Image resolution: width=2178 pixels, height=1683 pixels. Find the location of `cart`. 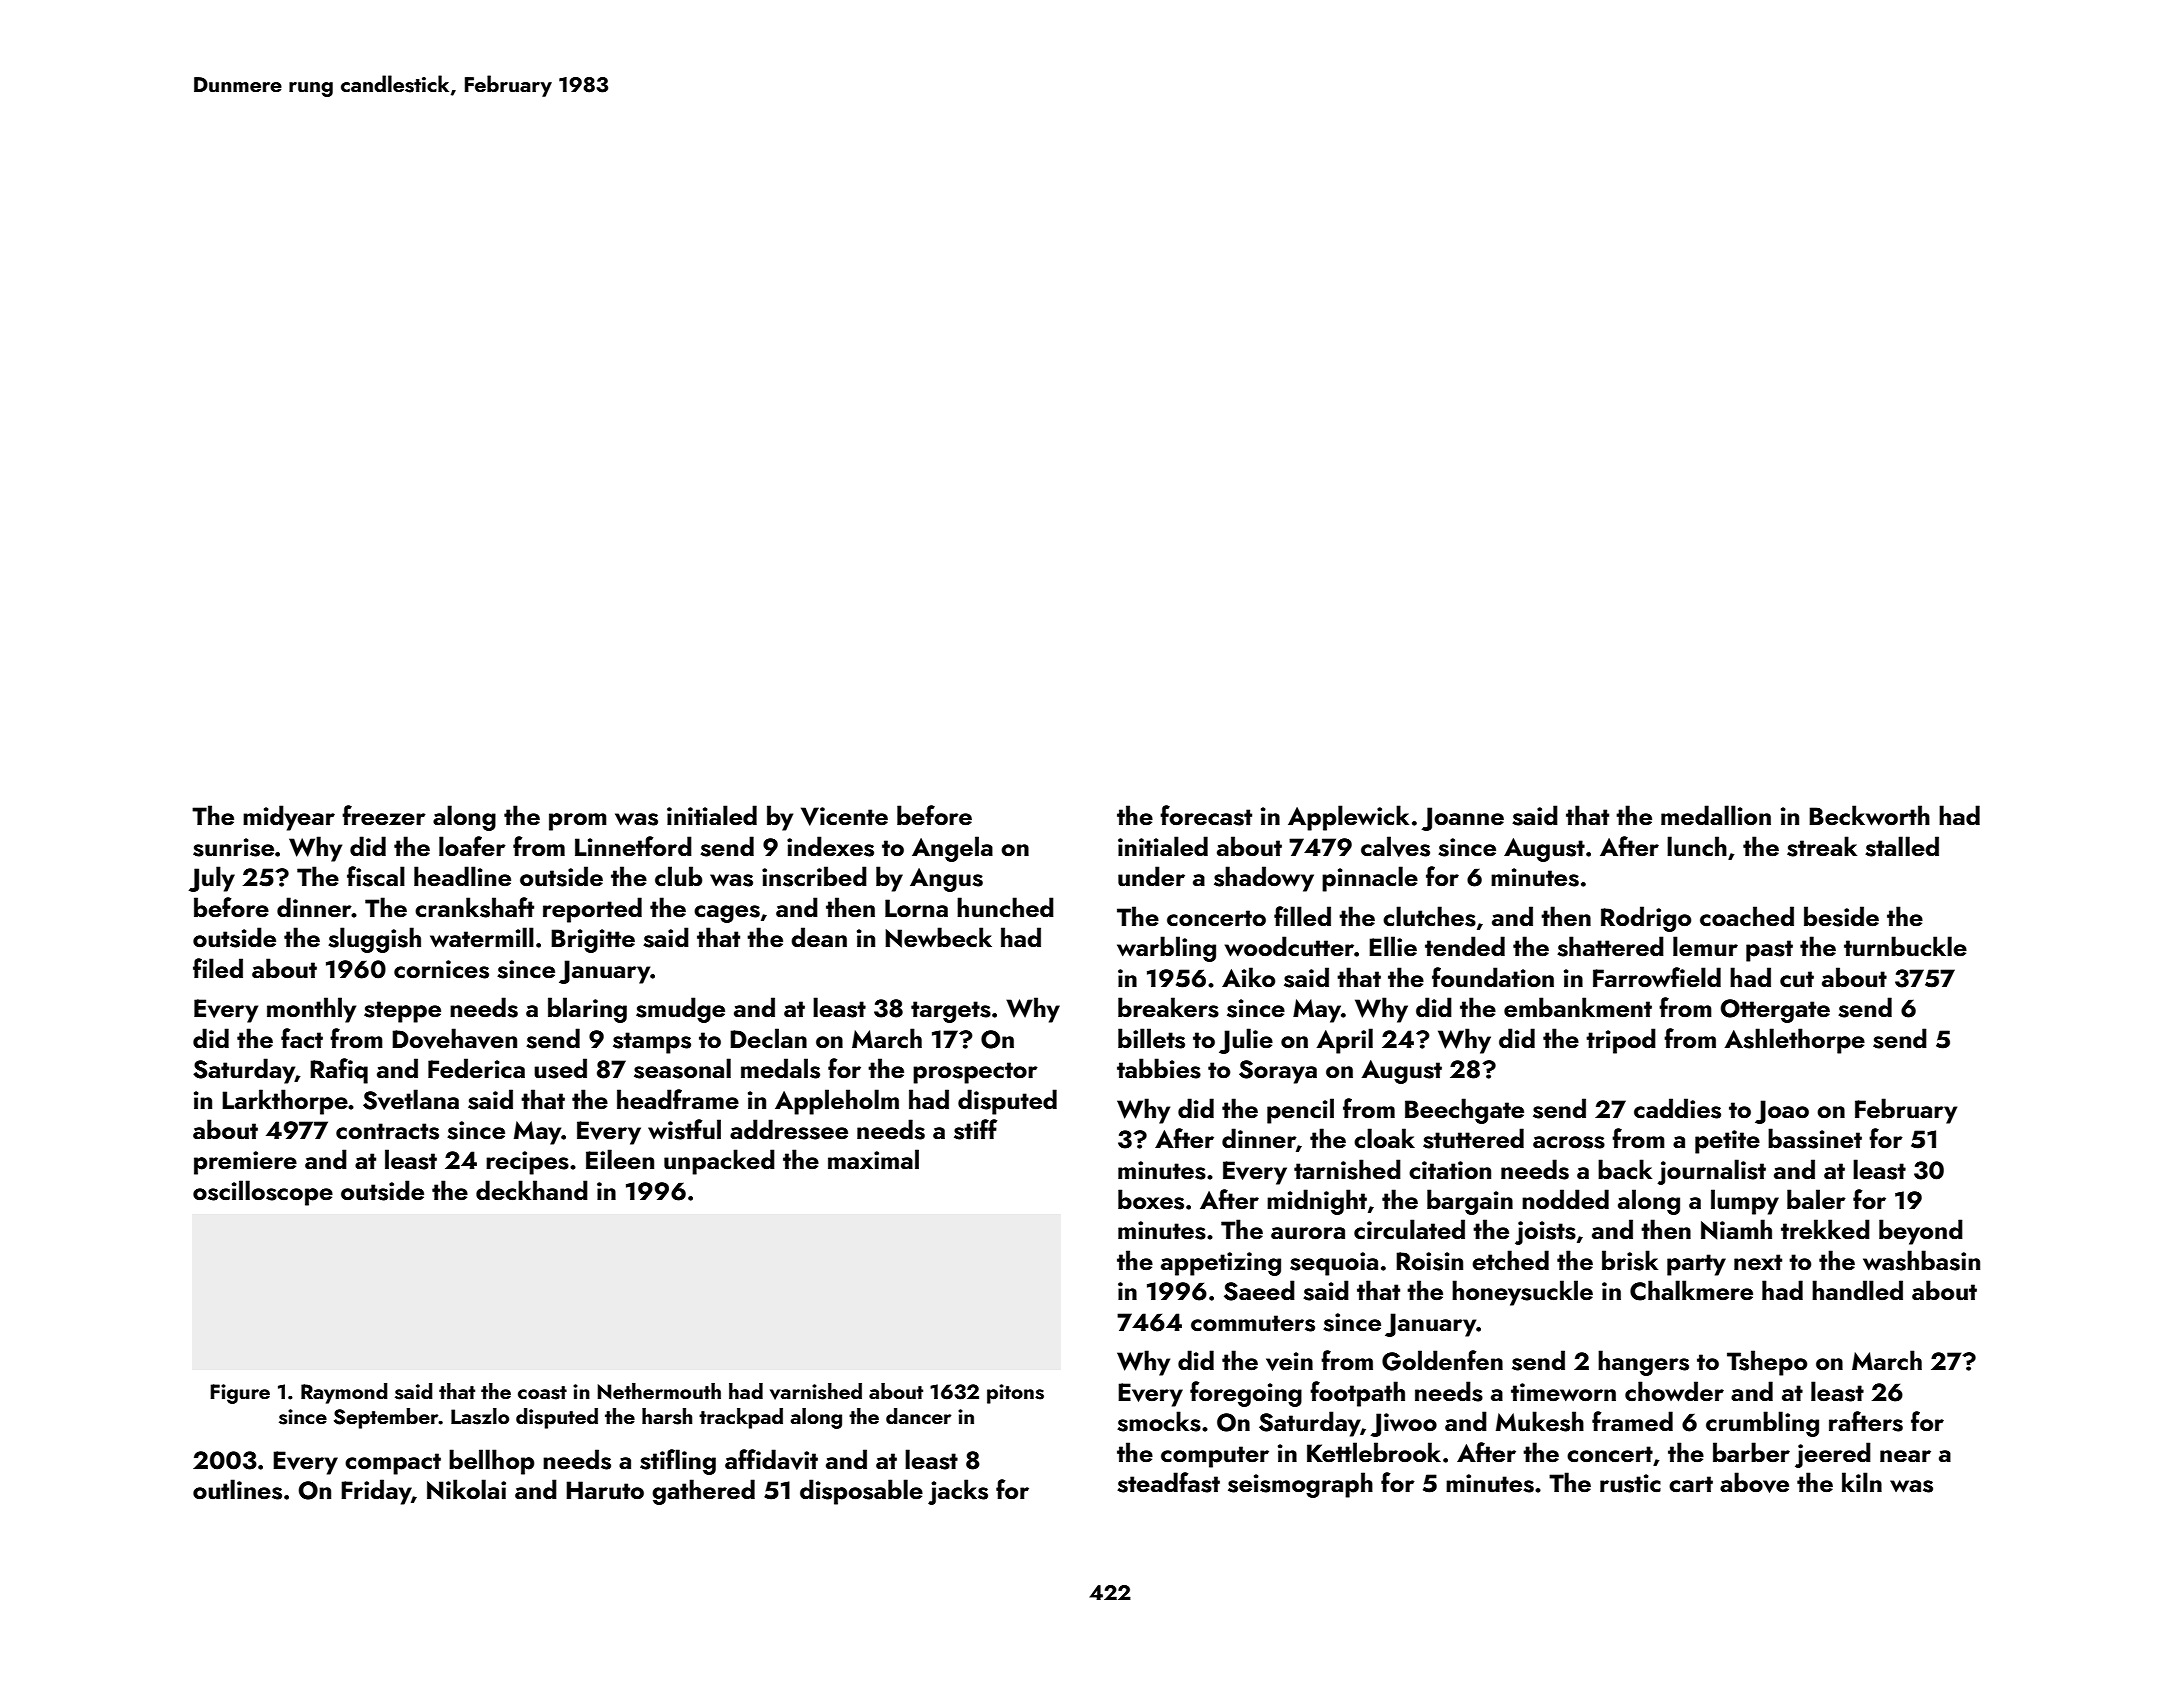

cart is located at coordinates (1691, 1484).
